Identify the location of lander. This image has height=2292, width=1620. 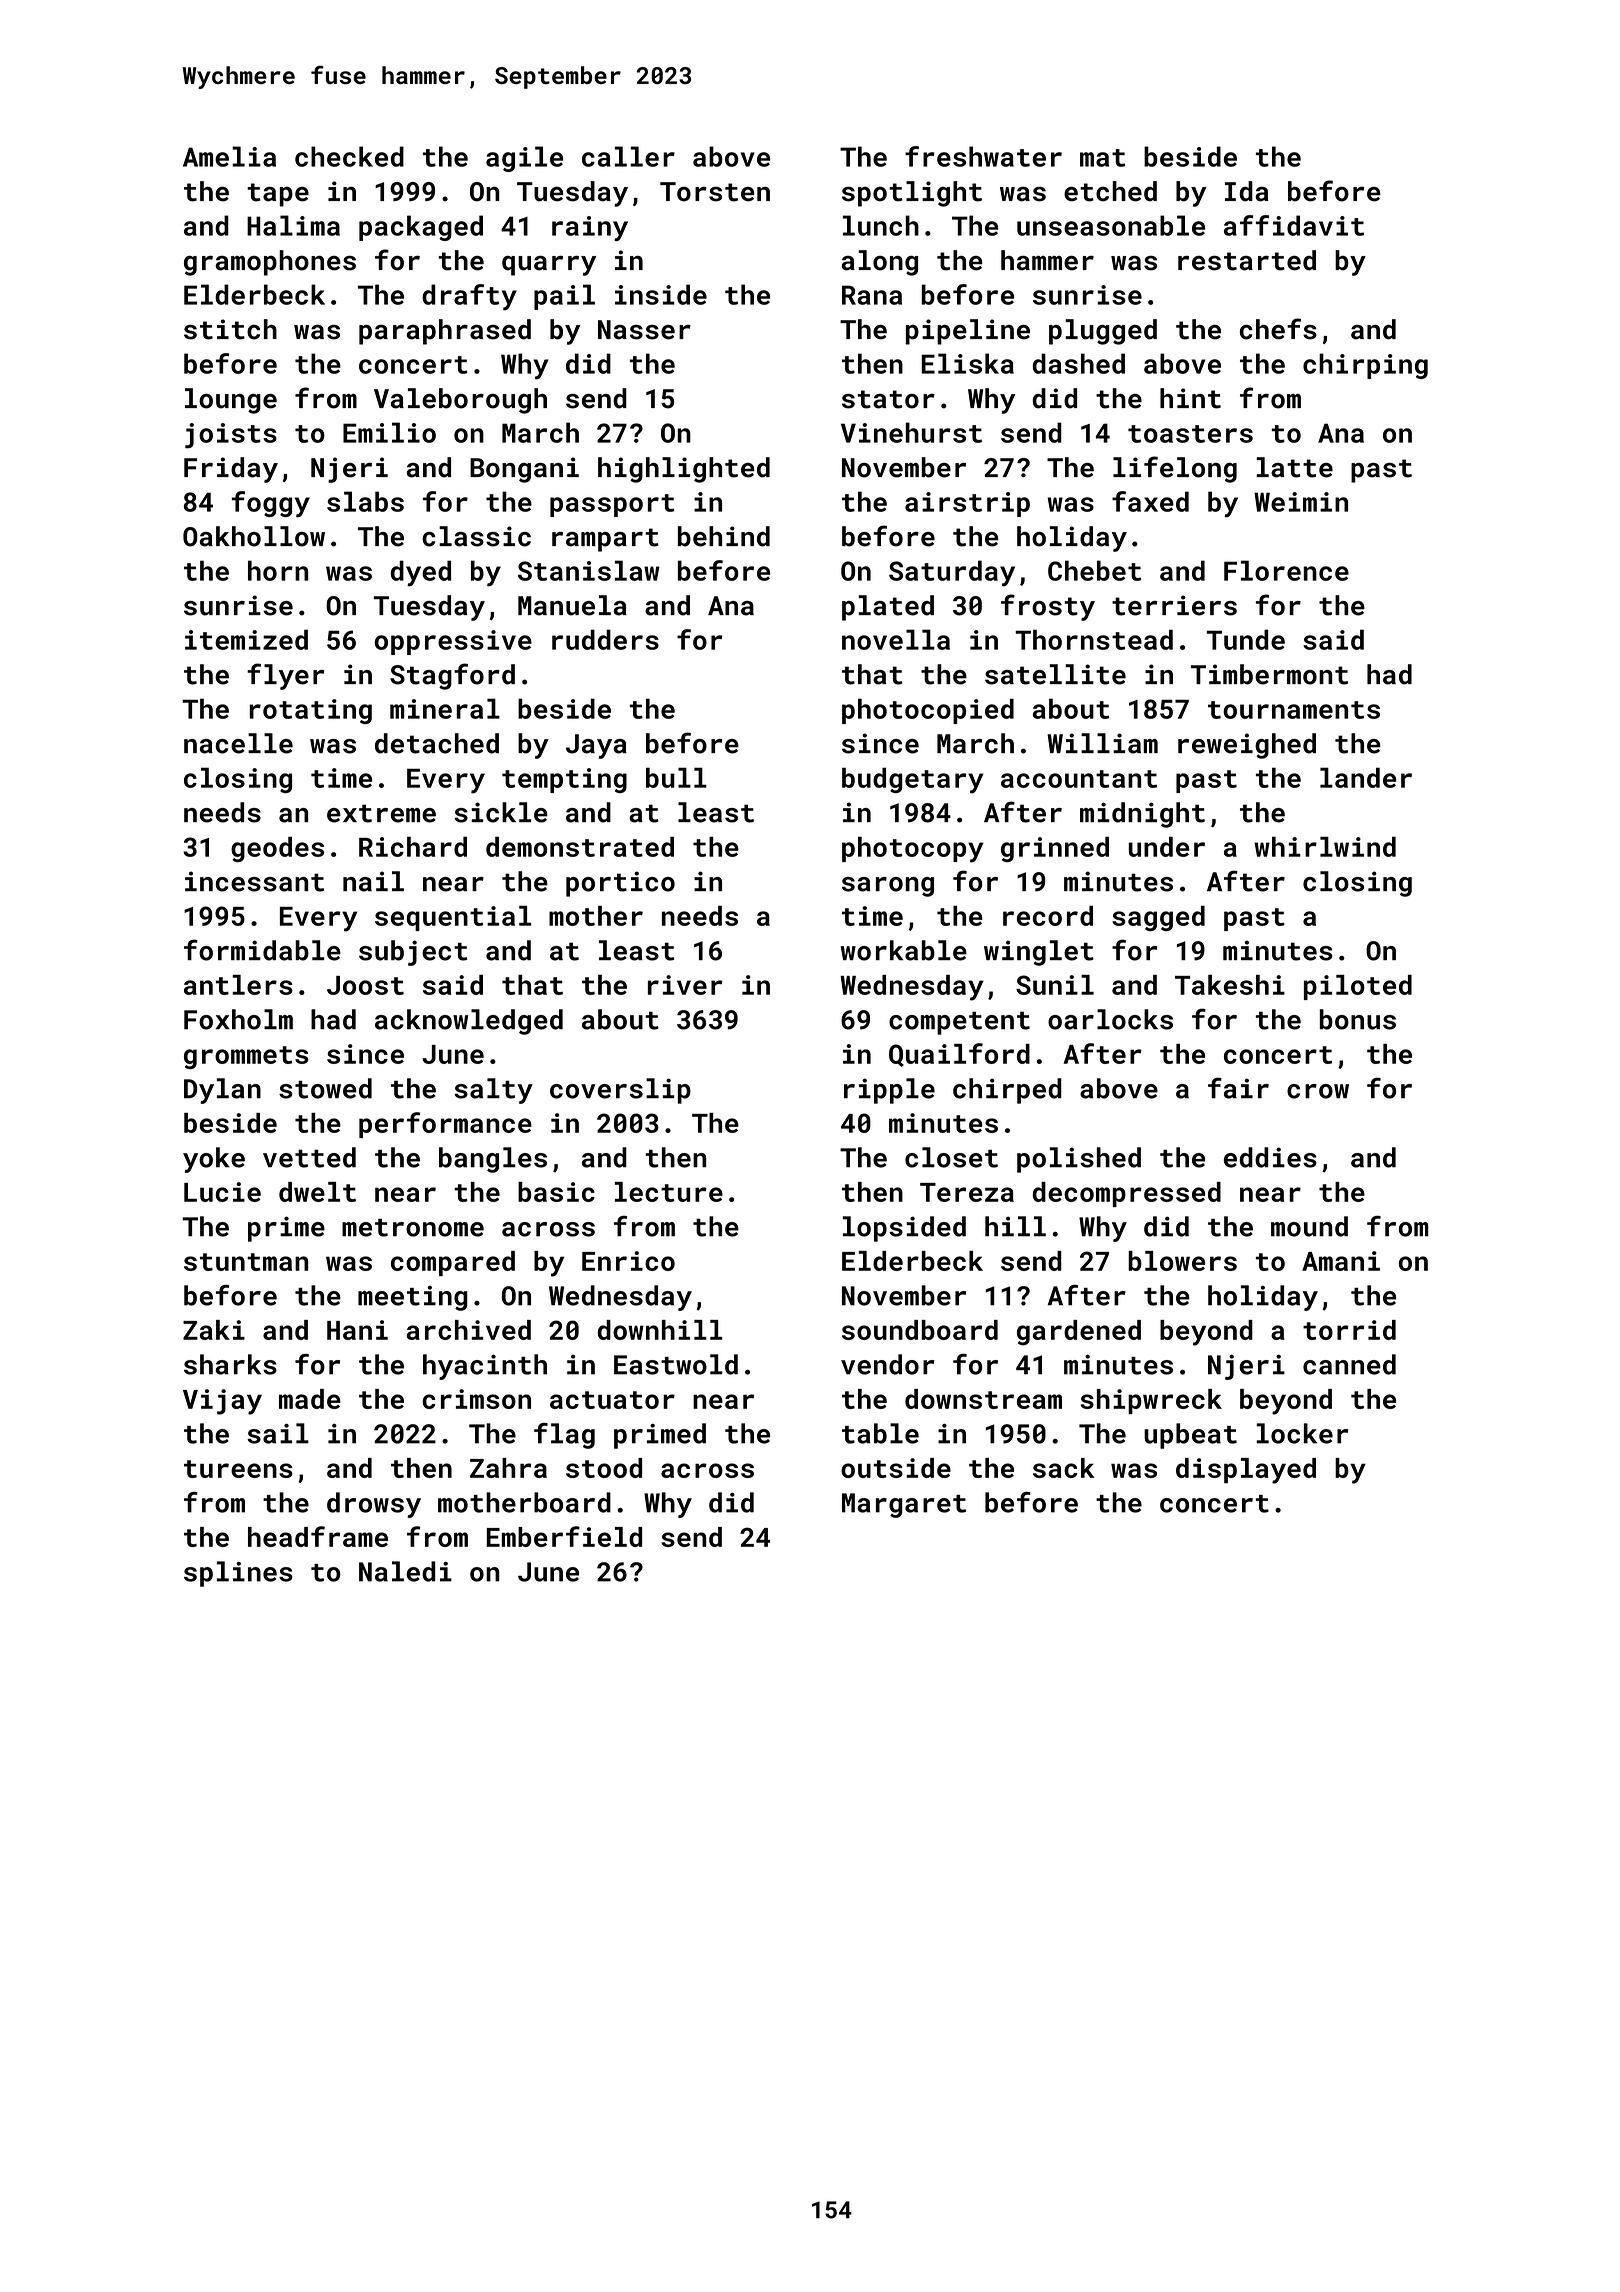
(1366, 777).
